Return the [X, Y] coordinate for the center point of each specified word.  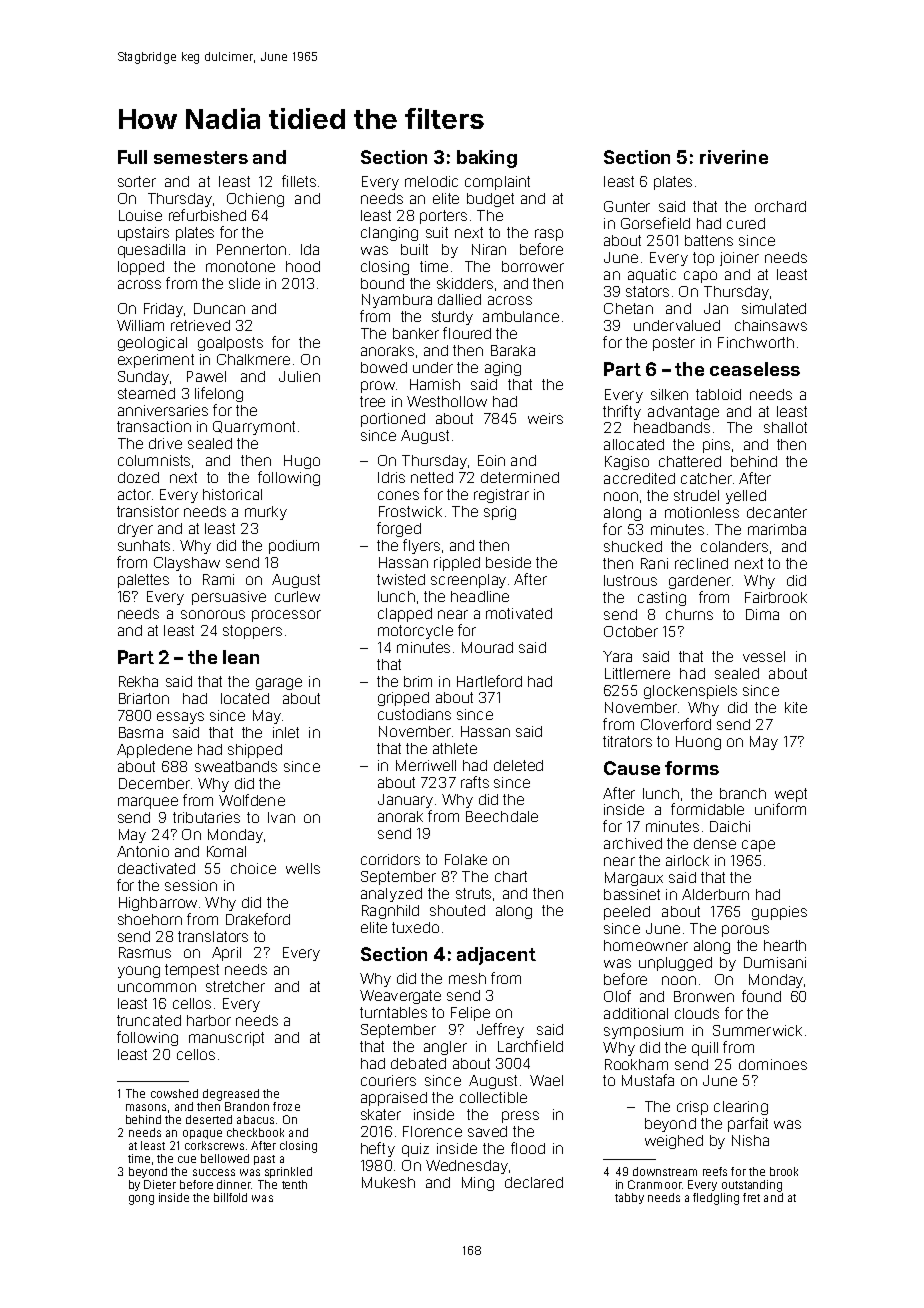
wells [303, 868]
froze [286, 1106]
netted [432, 477]
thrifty [622, 412]
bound [382, 283]
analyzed [391, 895]
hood [303, 266]
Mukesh [388, 1182]
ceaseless [755, 369]
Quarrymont [254, 428]
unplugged [675, 964]
